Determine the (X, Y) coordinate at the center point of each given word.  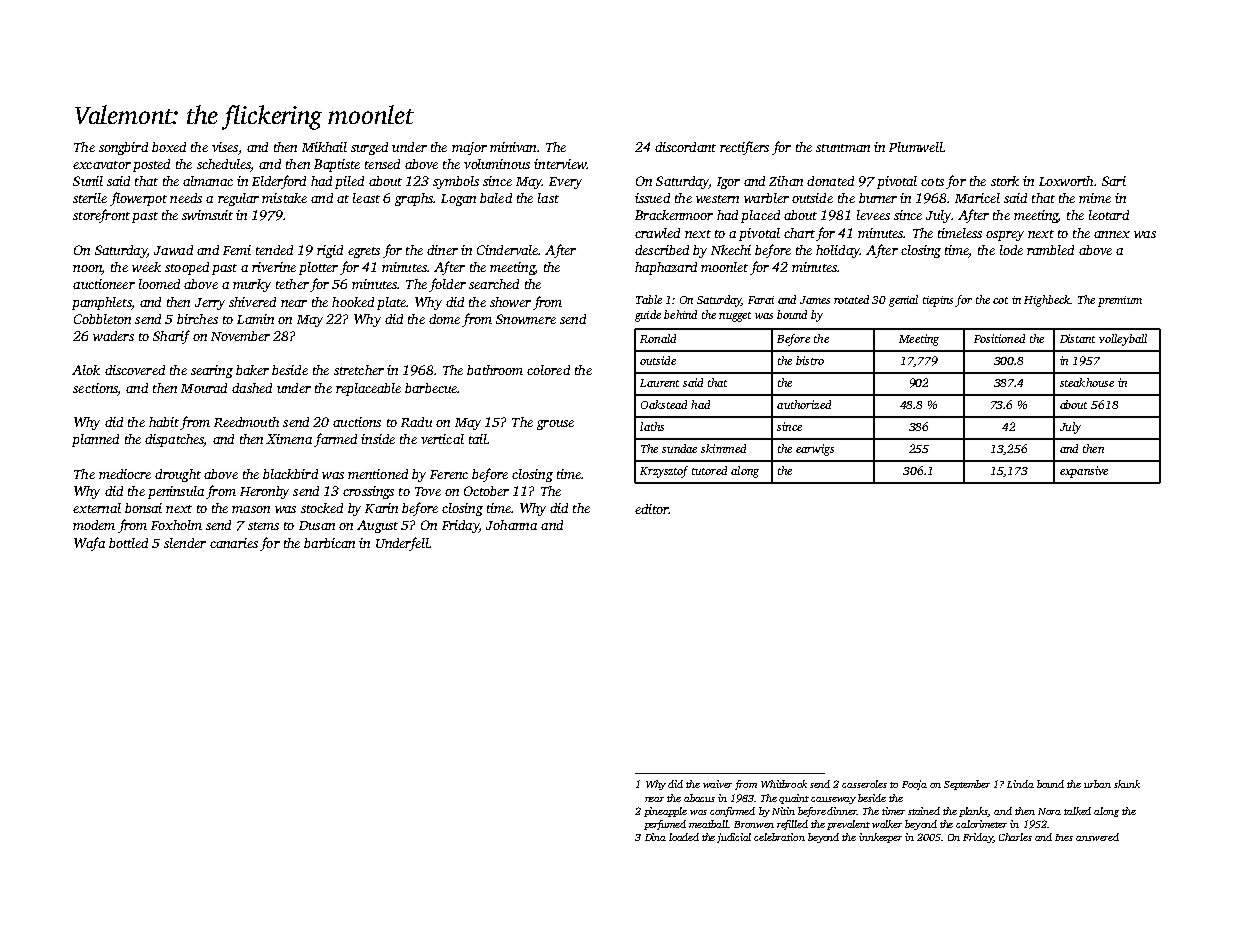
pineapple (665, 812)
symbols (456, 182)
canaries (234, 543)
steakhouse (1087, 382)
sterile (90, 198)
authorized (804, 404)
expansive (1084, 472)
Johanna (511, 525)
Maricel (977, 198)
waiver (717, 784)
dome (444, 319)
